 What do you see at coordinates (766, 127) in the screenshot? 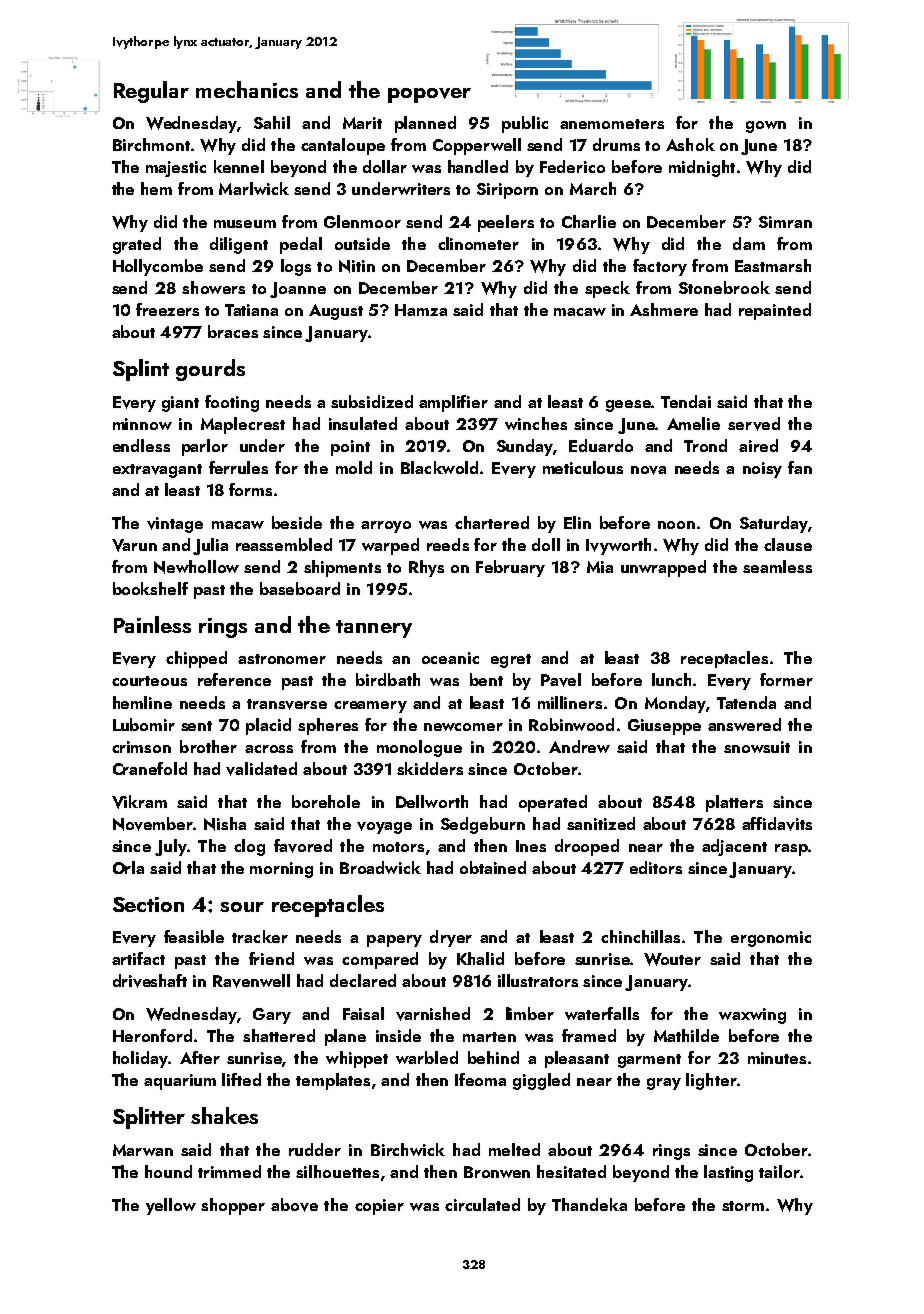
I see `gown` at bounding box center [766, 127].
